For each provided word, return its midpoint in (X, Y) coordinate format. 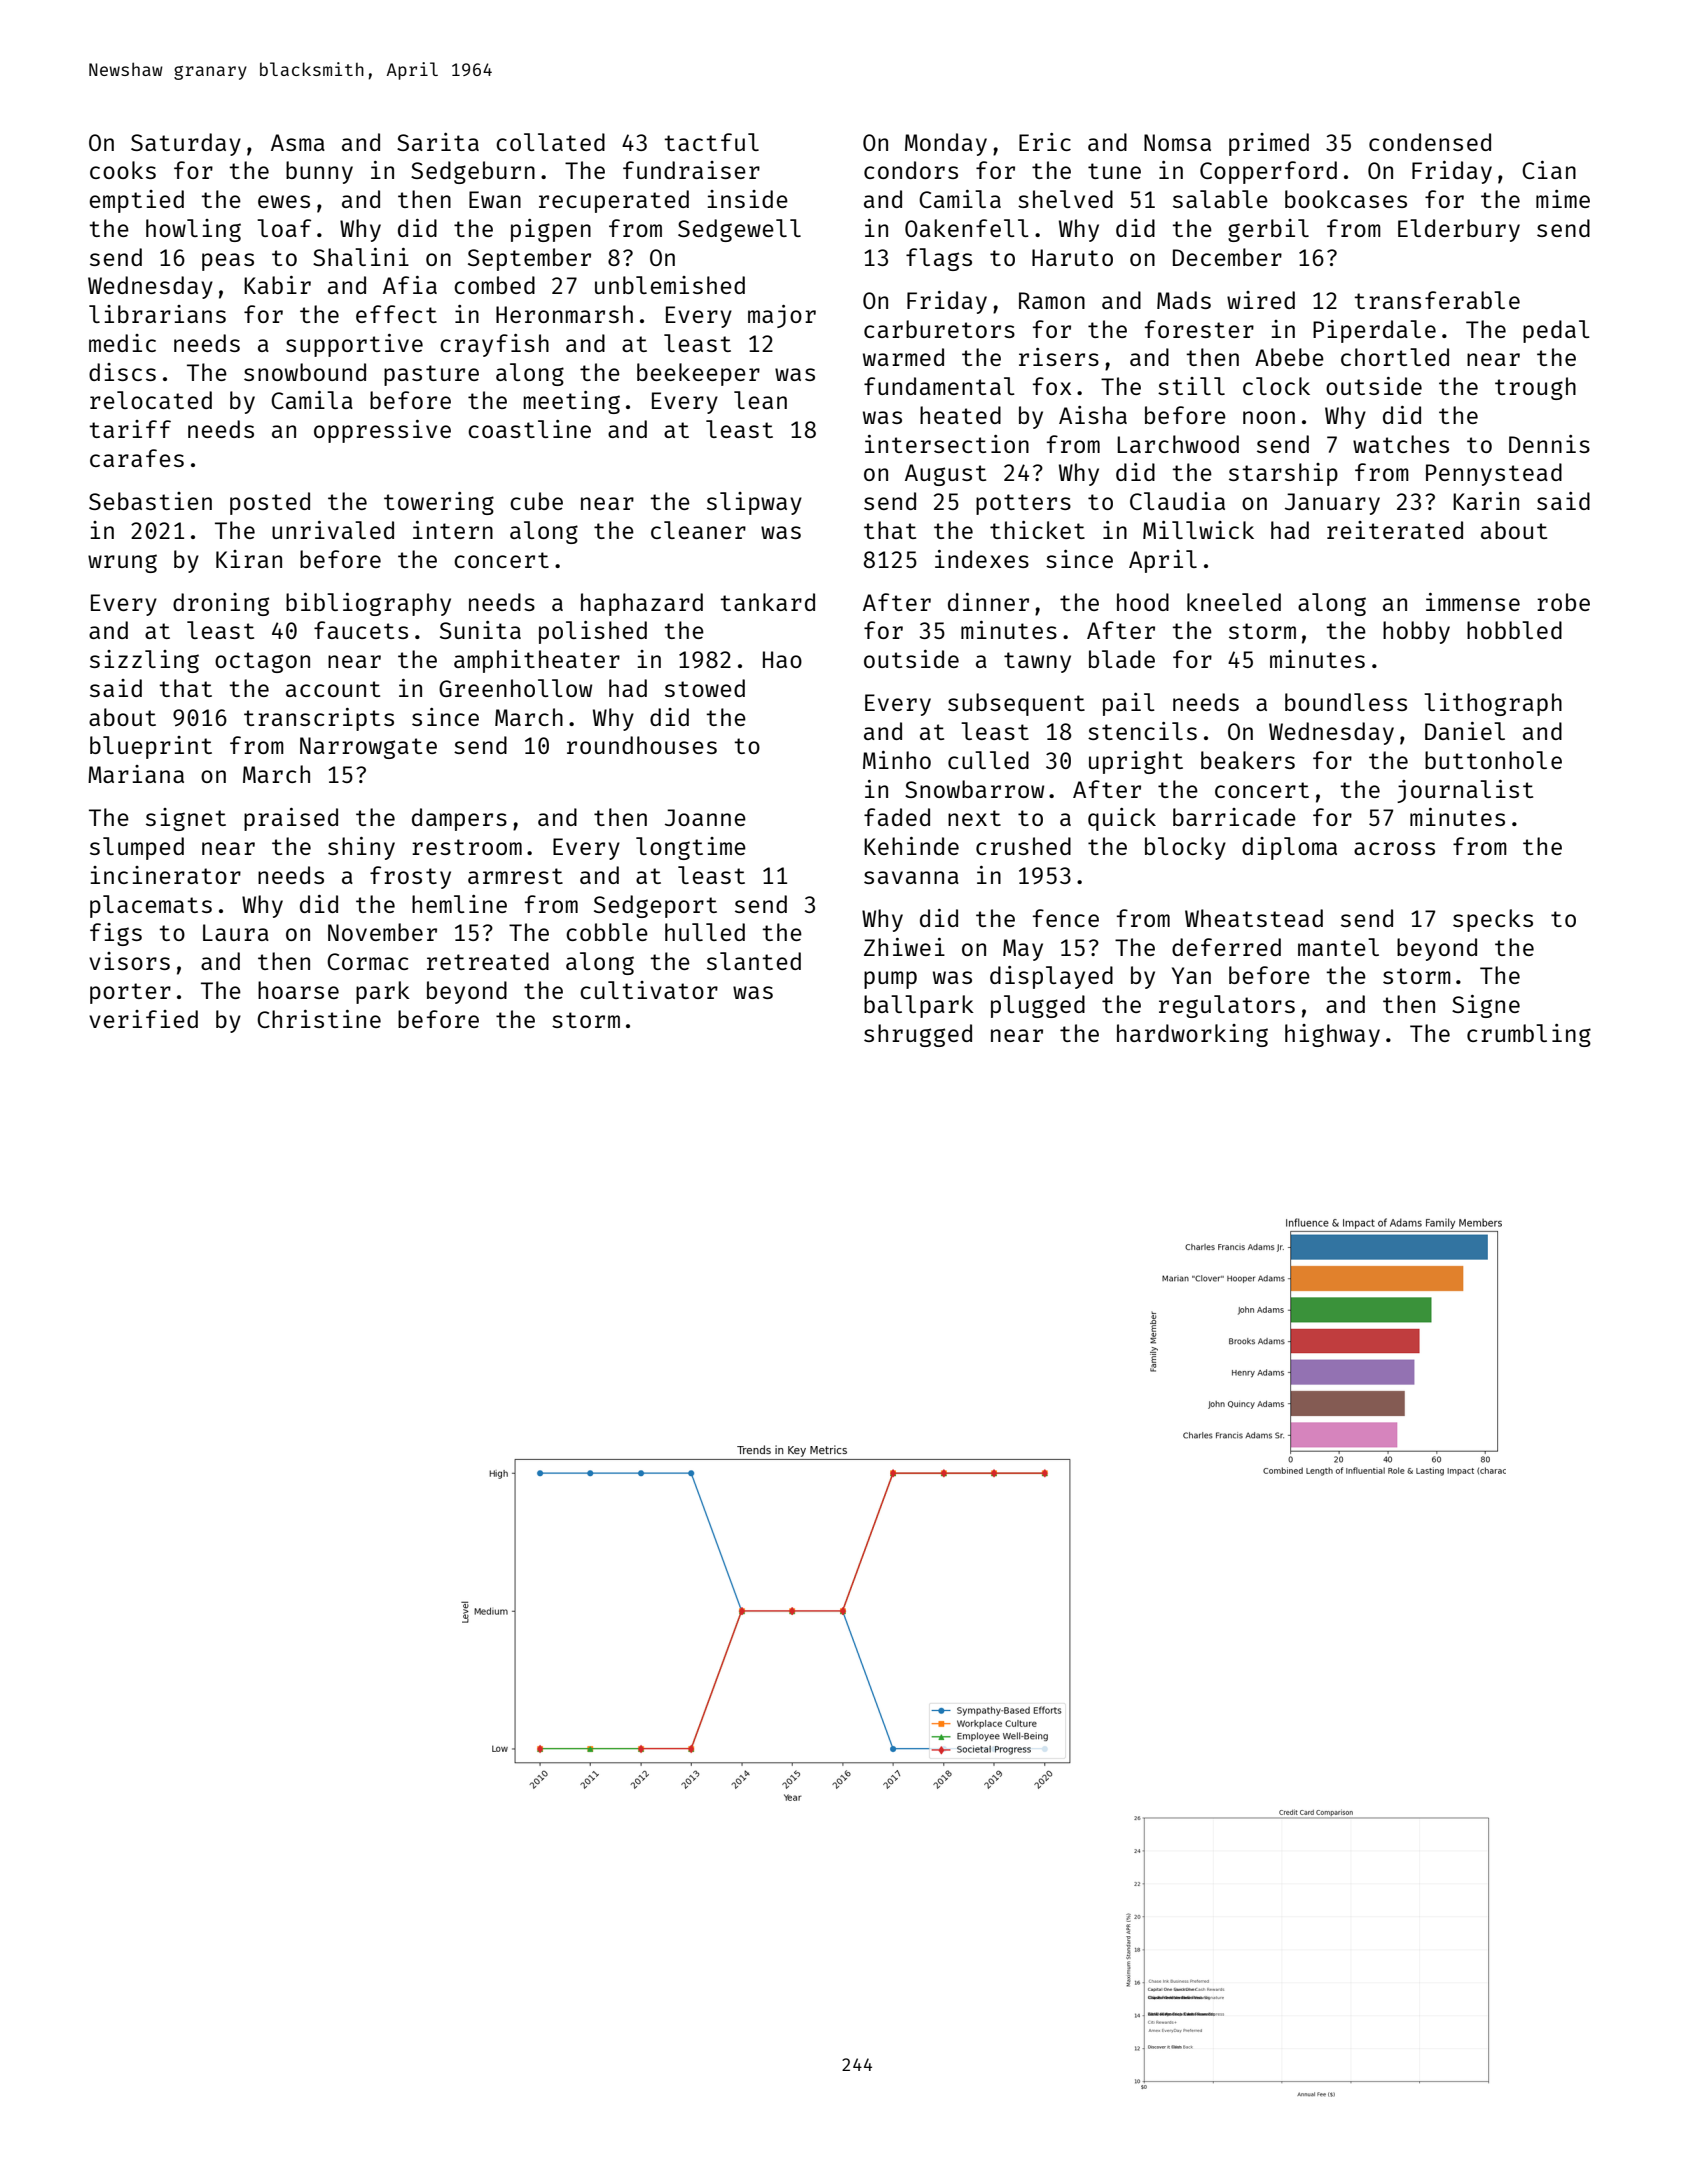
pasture (431, 375)
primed (1269, 144)
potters (1023, 504)
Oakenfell (967, 228)
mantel (1338, 947)
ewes (284, 201)
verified (143, 1019)
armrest (515, 876)
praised (291, 819)
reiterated (1395, 530)
